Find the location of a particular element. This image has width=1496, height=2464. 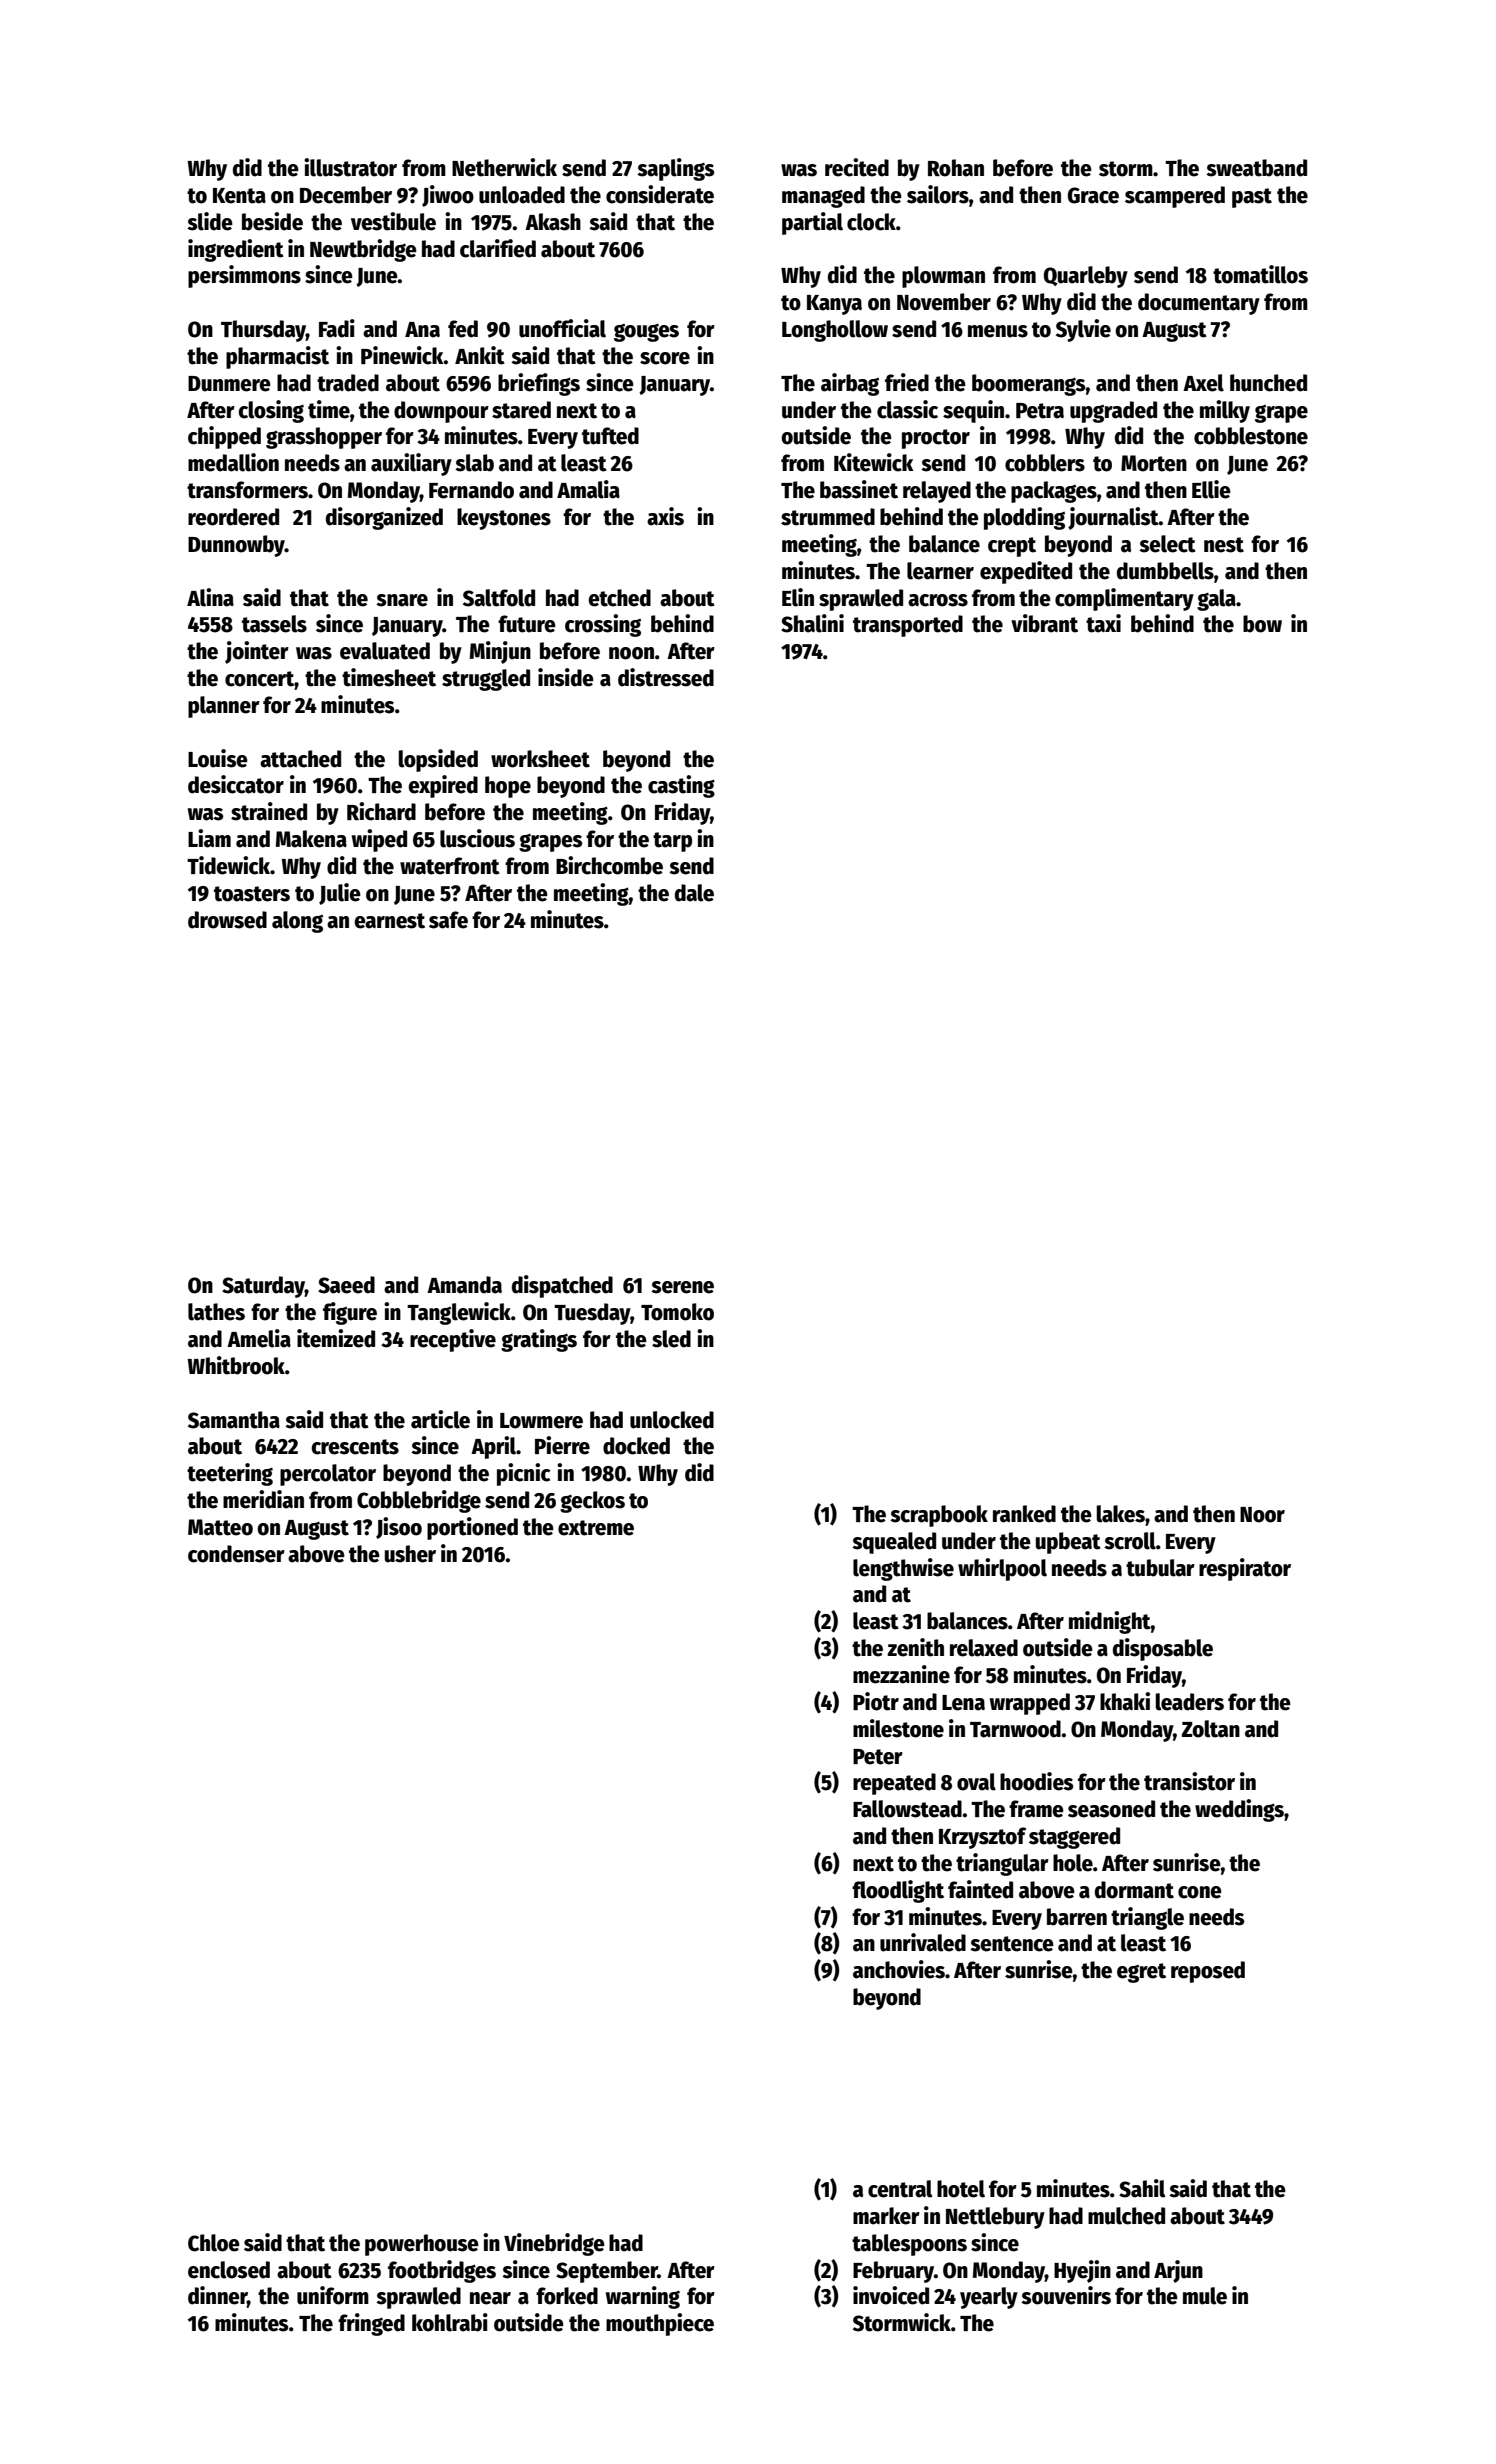

powerhouse is located at coordinates (422, 2245).
